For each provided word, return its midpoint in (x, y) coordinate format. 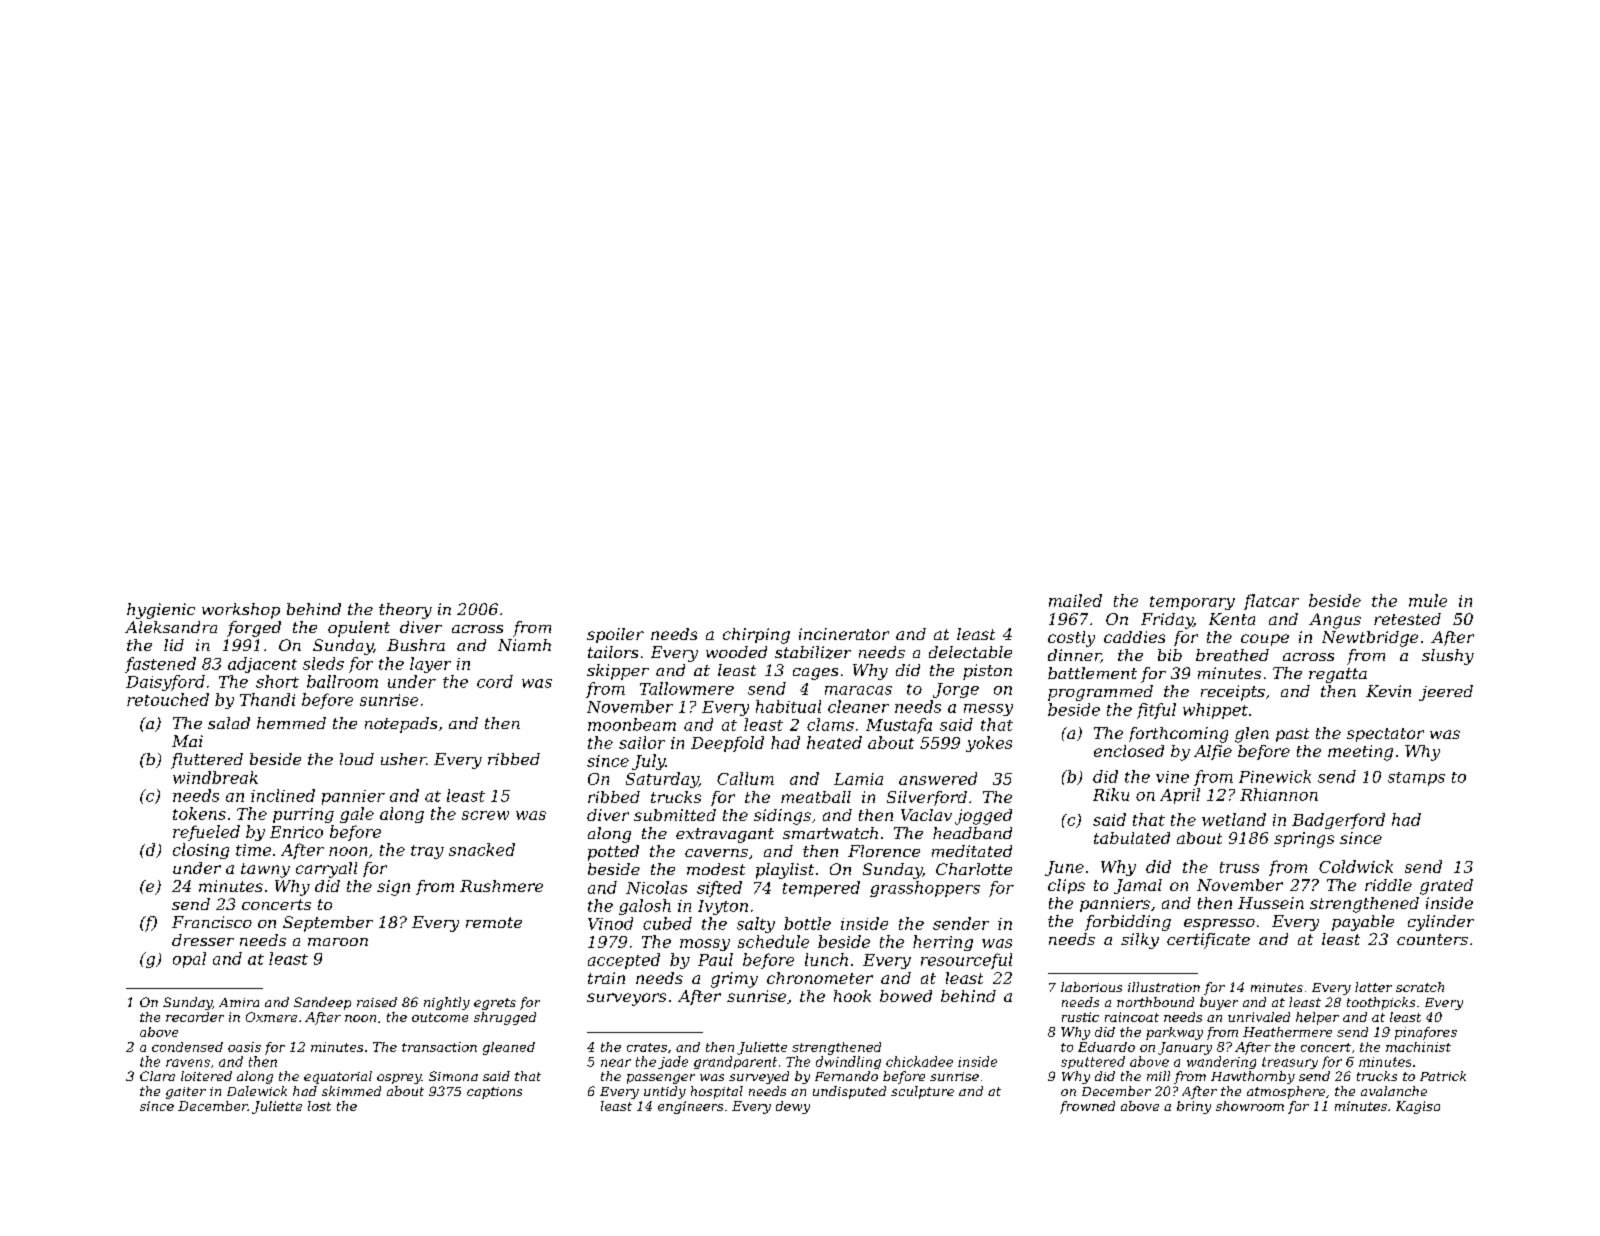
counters (1432, 939)
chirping (756, 636)
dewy (793, 1107)
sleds (323, 663)
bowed (906, 996)
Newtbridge (1370, 639)
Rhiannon (1279, 794)
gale (357, 815)
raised (377, 1002)
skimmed (351, 1091)
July (648, 762)
